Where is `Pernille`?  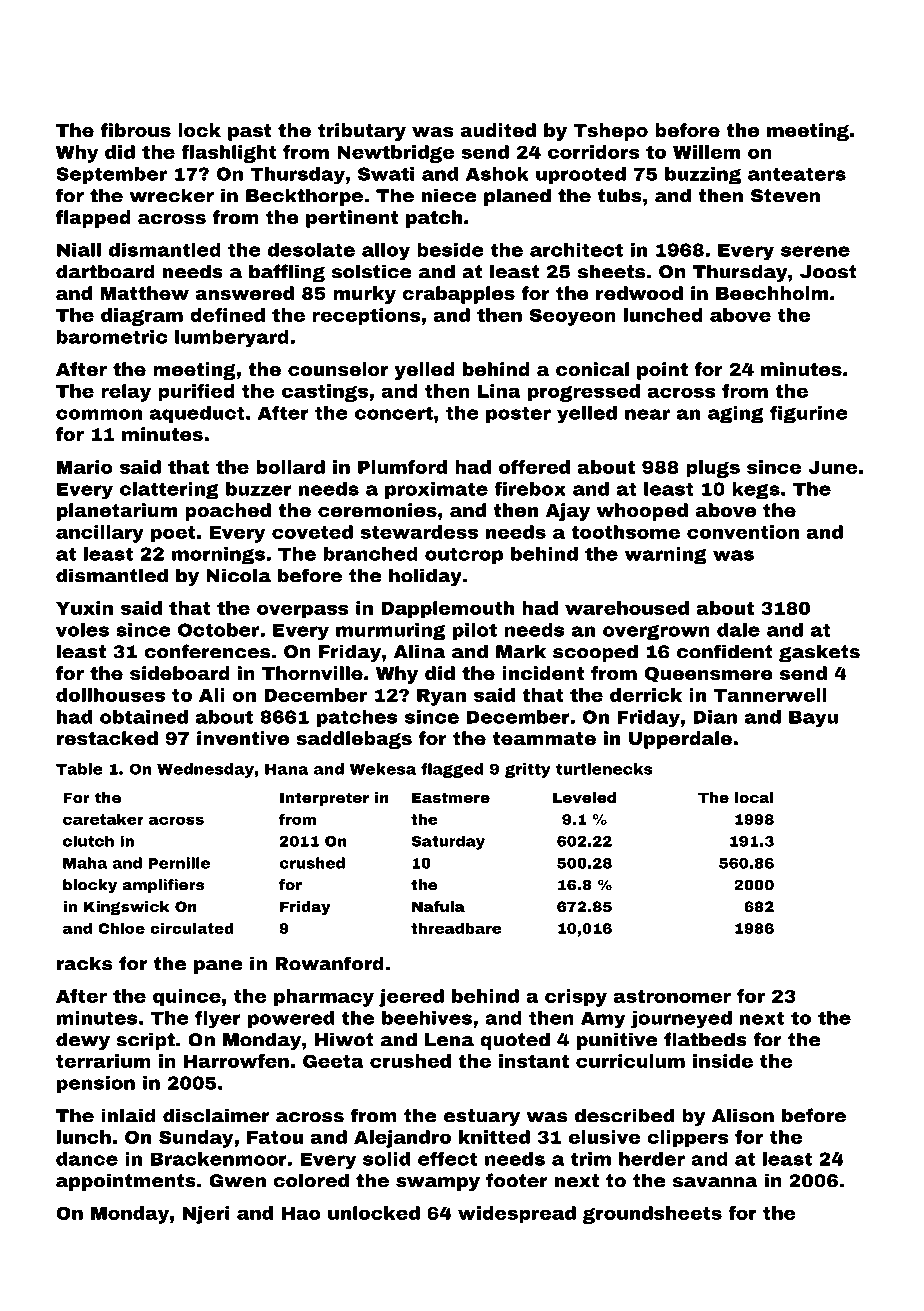
Pernille is located at coordinates (179, 863).
